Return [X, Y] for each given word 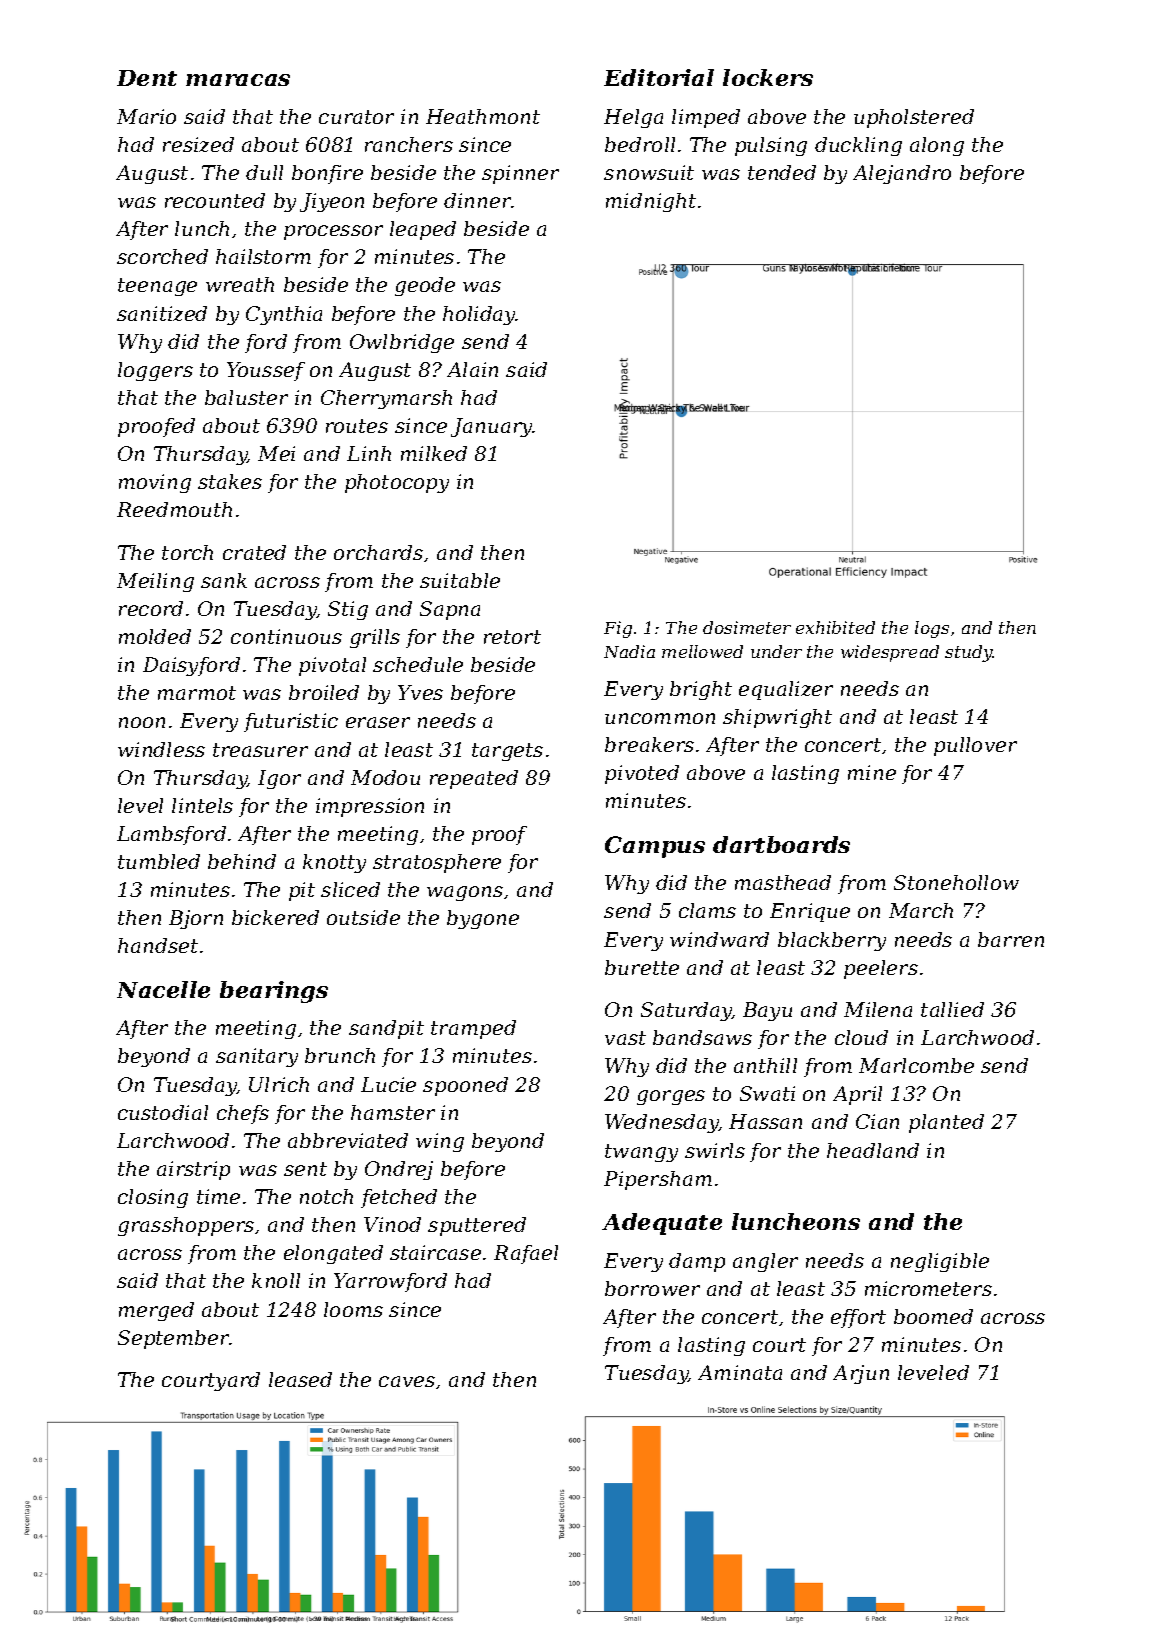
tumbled [159, 861]
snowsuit [649, 172]
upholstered [914, 118]
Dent [147, 78]
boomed [933, 1316]
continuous [286, 636]
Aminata [740, 1372]
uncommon [660, 718]
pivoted [642, 774]
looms [353, 1309]
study [968, 653]
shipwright [777, 718]
